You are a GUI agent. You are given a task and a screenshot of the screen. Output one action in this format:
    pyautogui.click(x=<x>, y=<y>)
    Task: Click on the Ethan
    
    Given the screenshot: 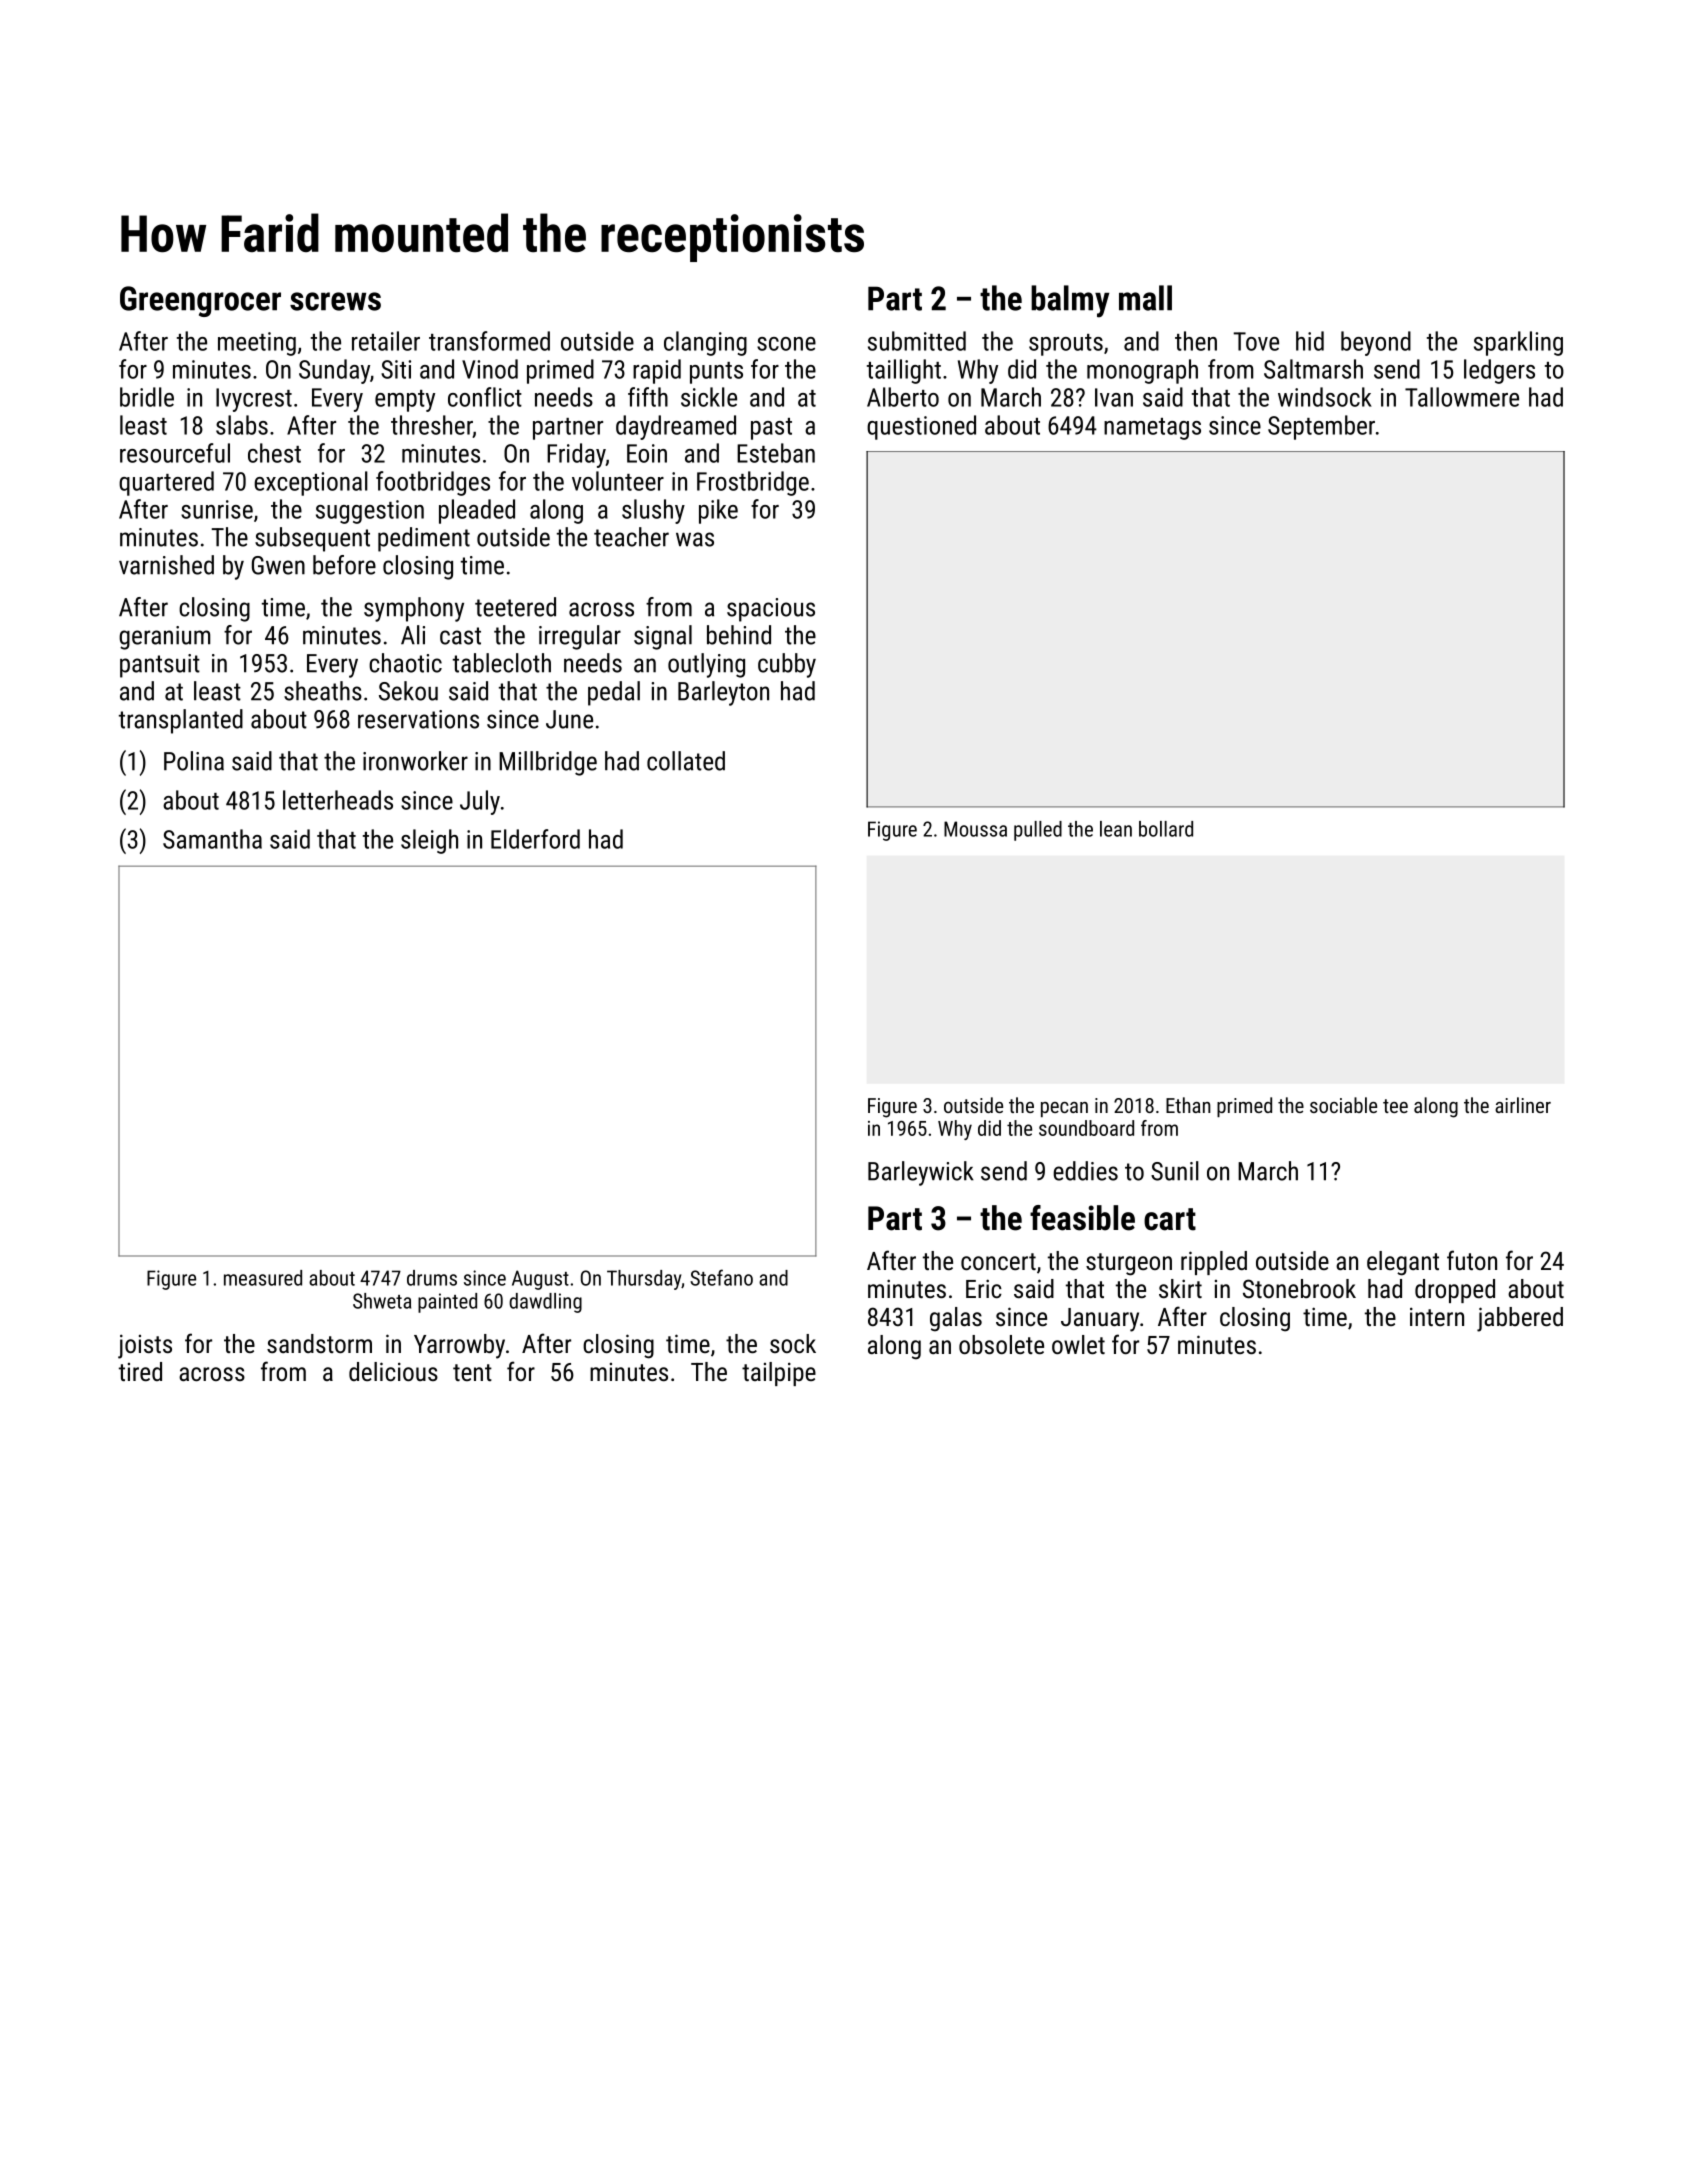 What is the action you would take?
    pyautogui.click(x=1188, y=1105)
